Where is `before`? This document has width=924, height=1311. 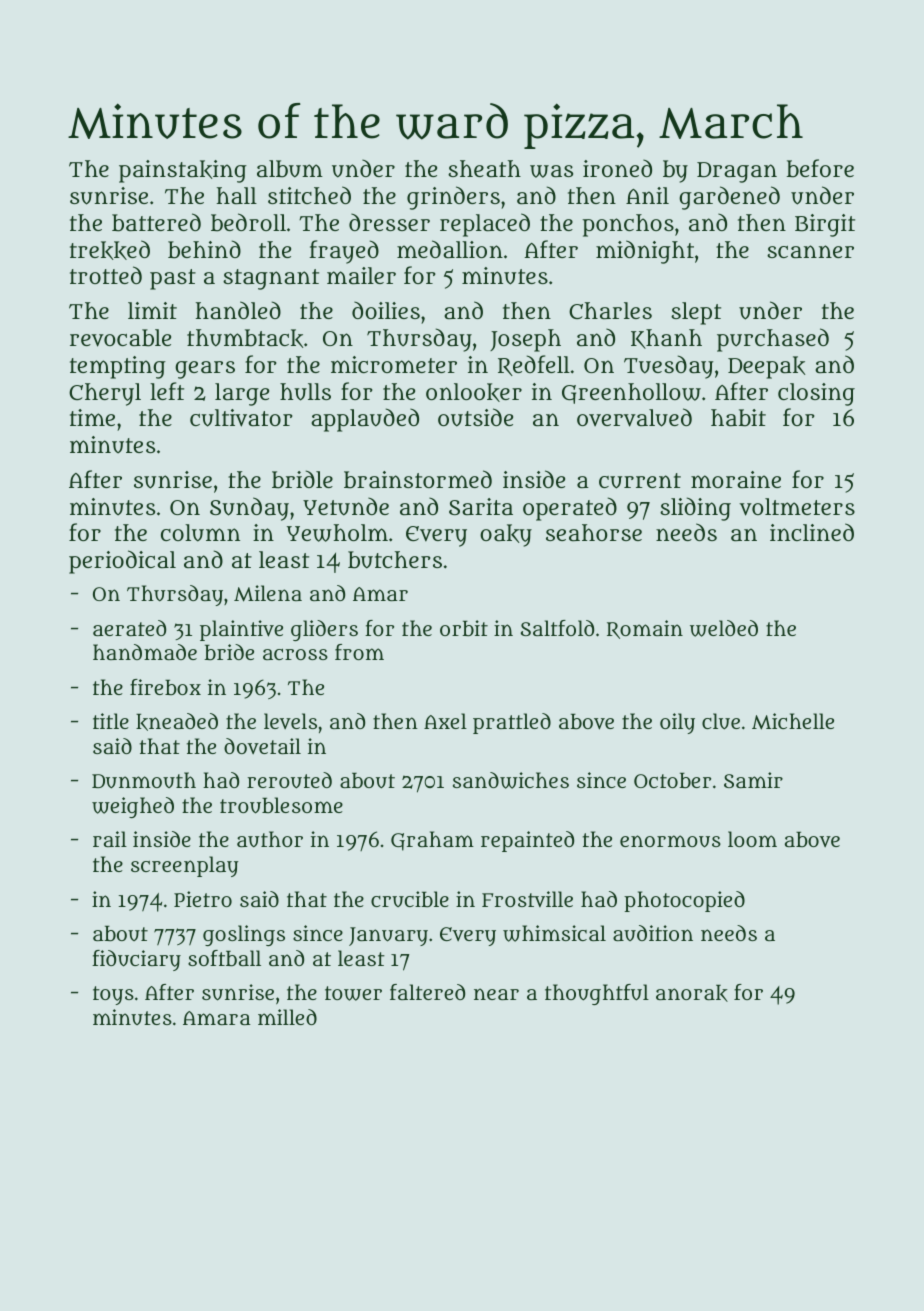
before is located at coordinates (820, 168).
